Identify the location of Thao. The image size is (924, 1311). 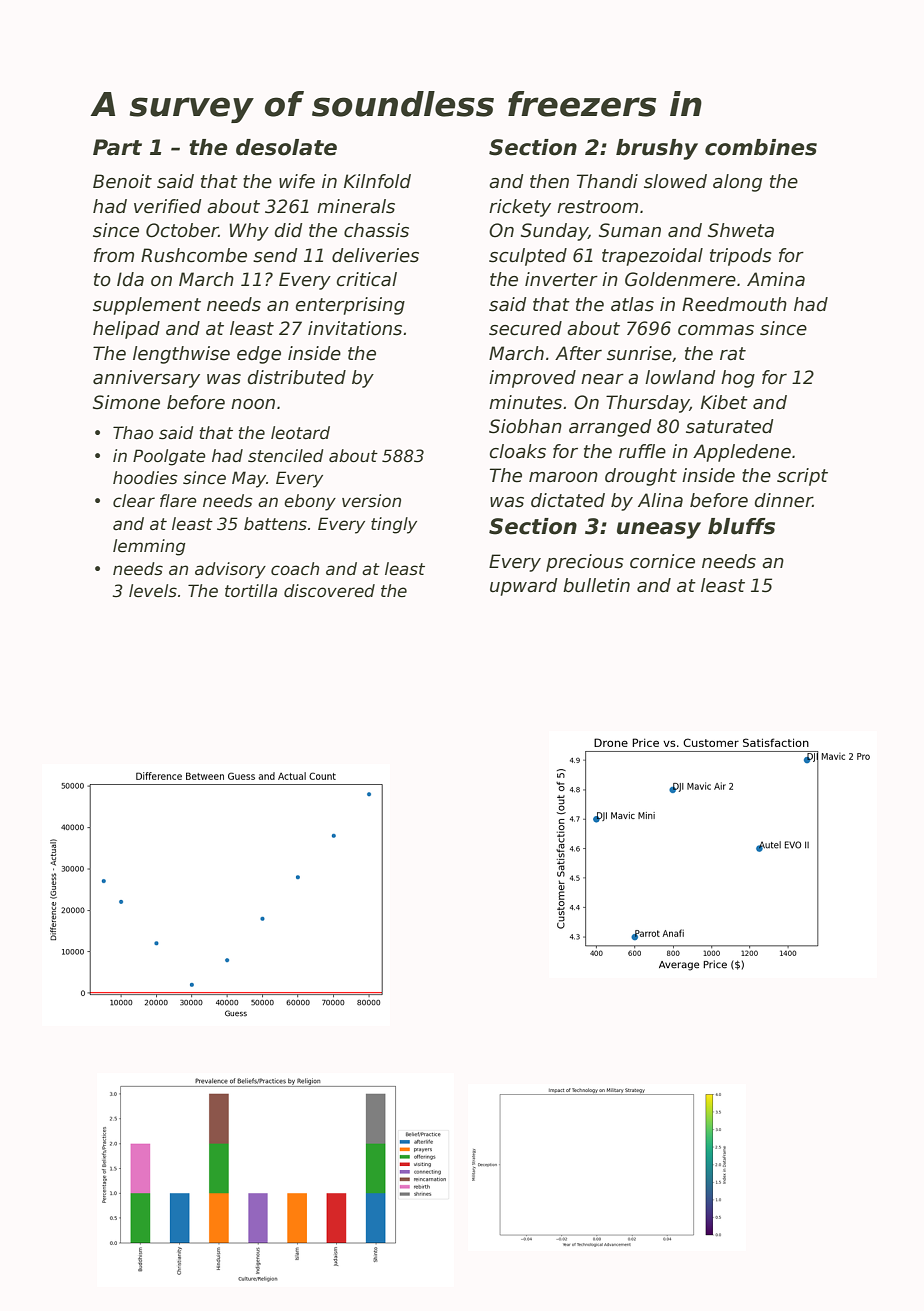
(133, 433).
